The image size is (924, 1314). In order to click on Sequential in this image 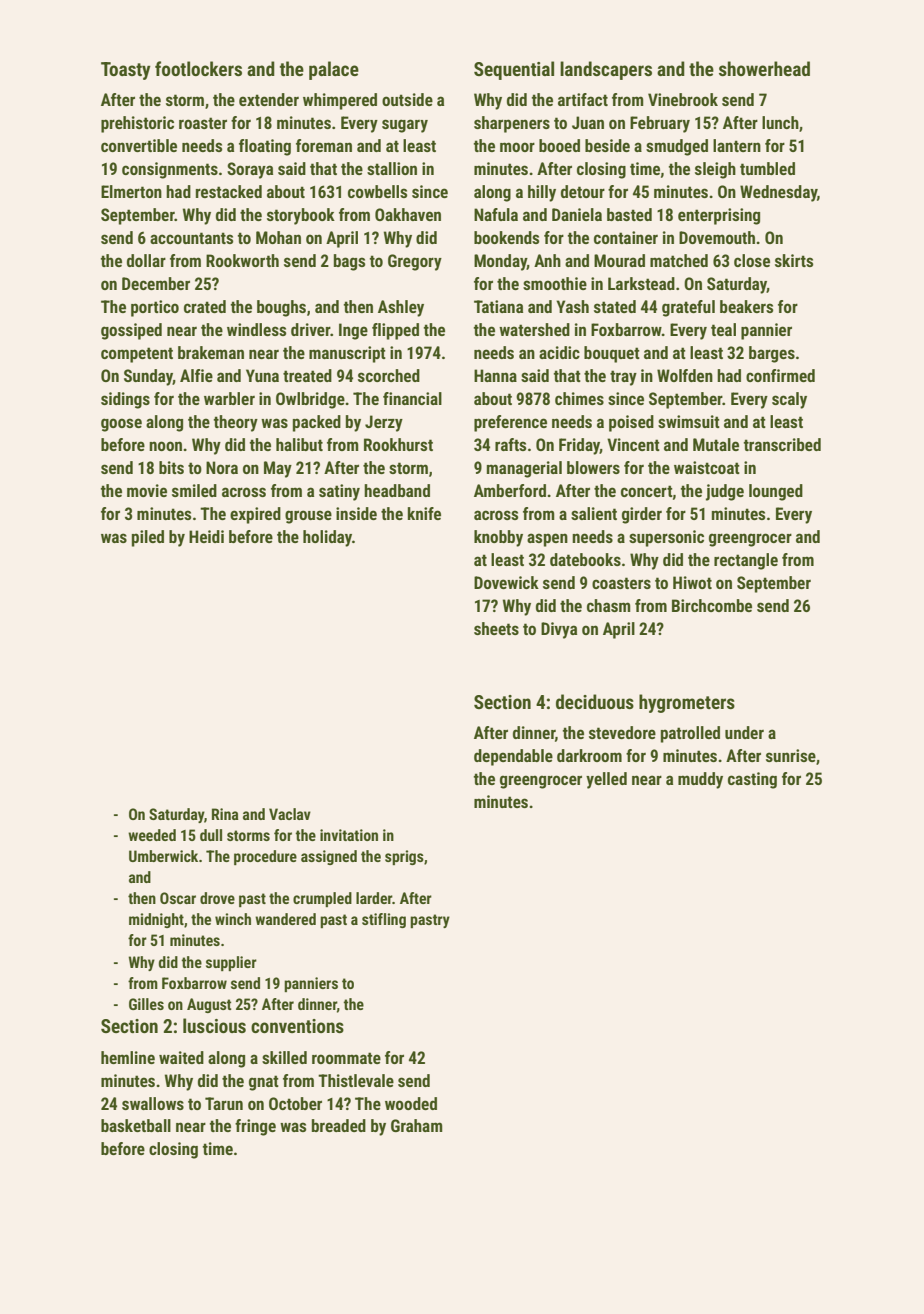, I will do `click(514, 70)`.
